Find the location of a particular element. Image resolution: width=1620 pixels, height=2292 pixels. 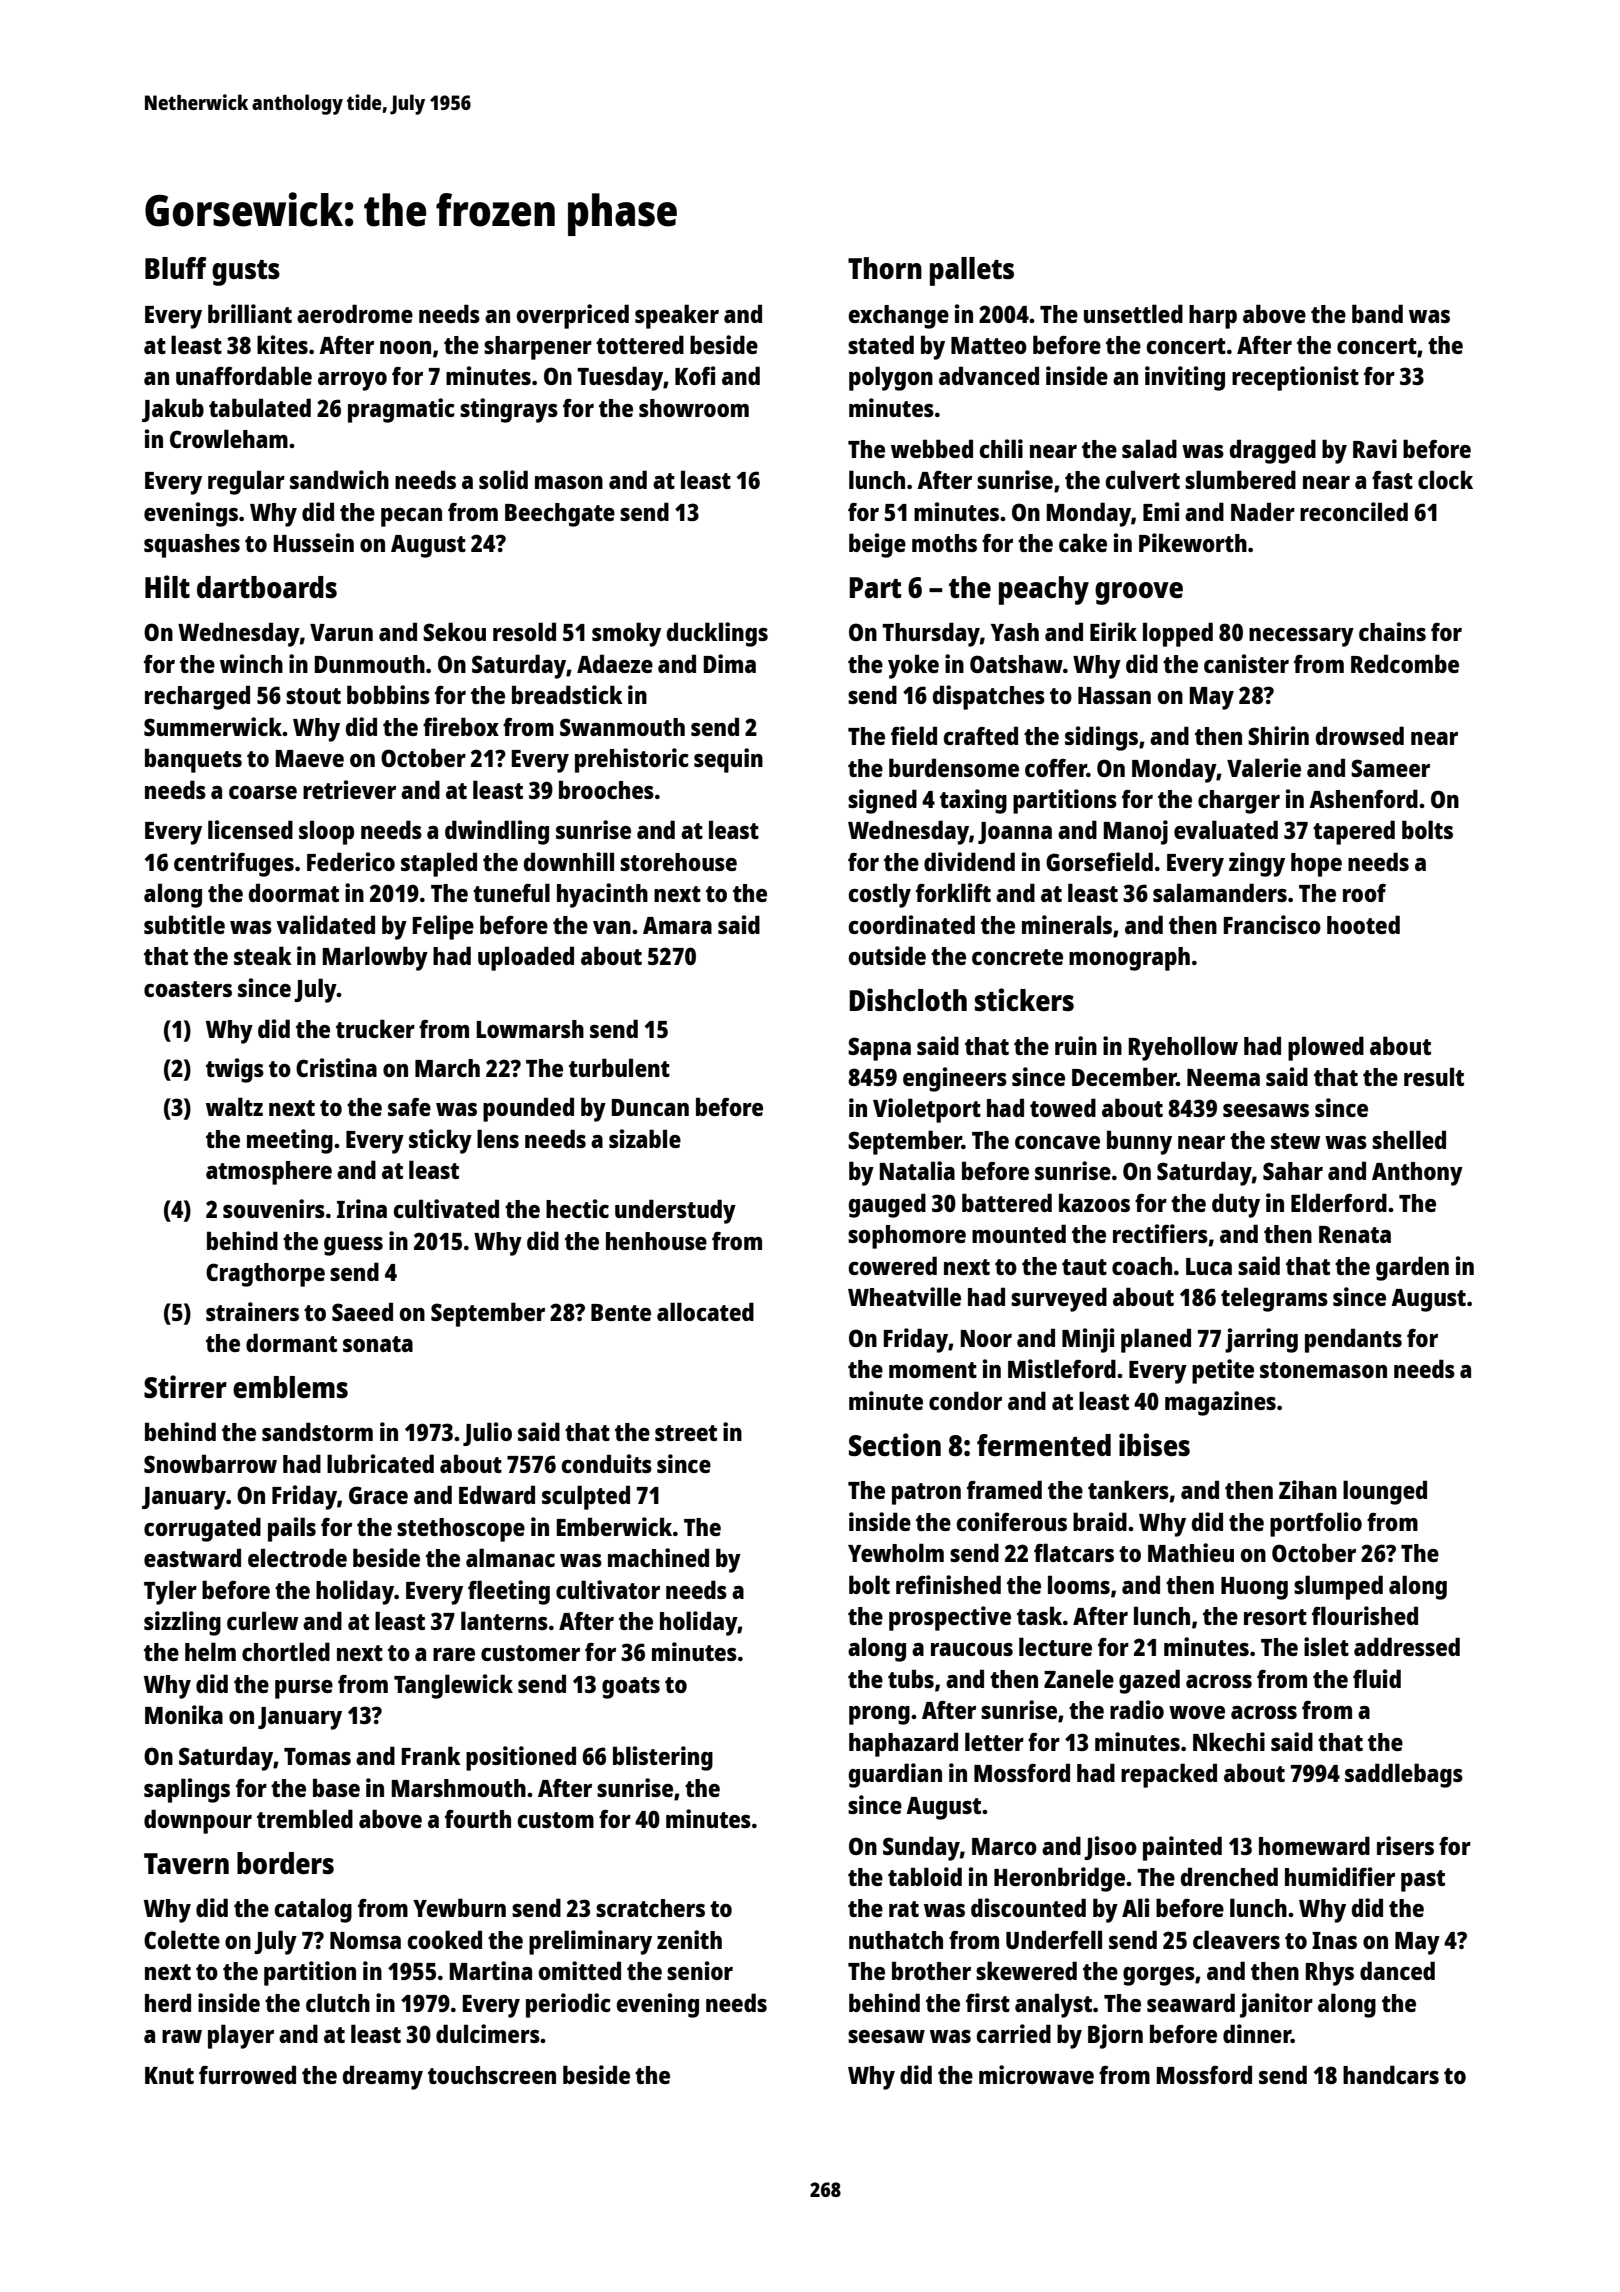

eastward is located at coordinates (192, 1557).
